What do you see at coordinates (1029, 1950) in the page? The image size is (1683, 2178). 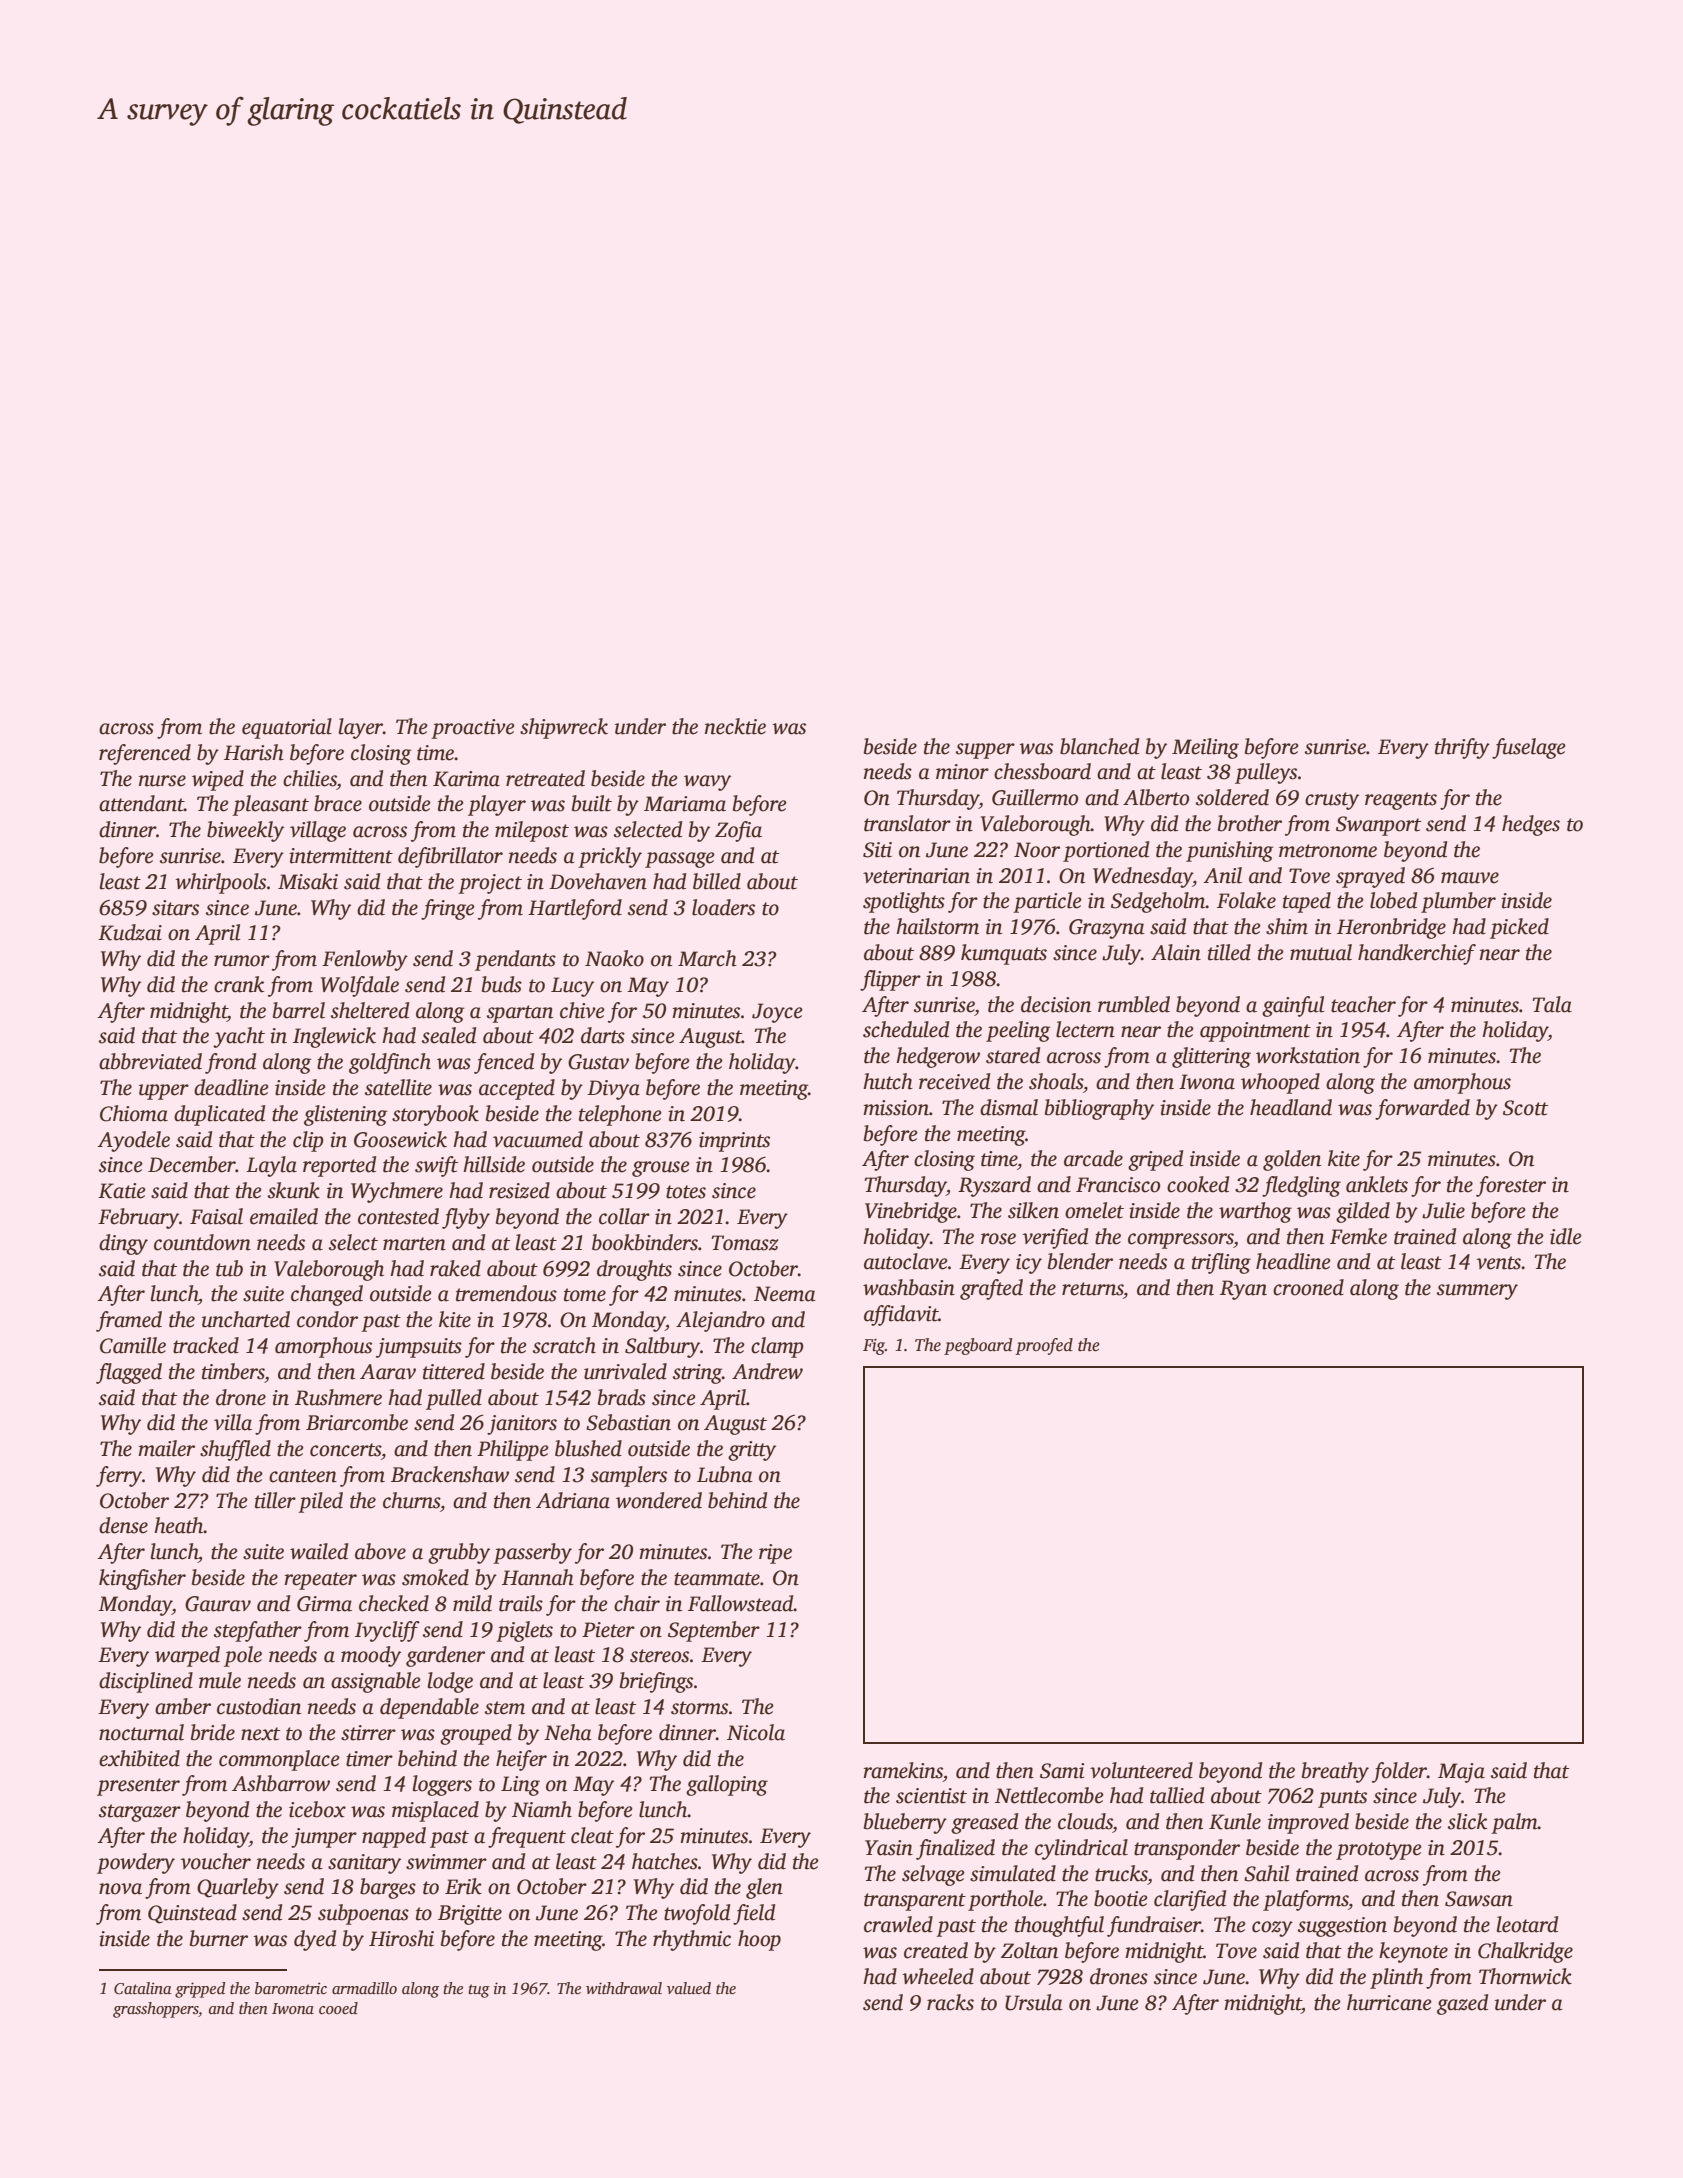 I see `Zoltan` at bounding box center [1029, 1950].
